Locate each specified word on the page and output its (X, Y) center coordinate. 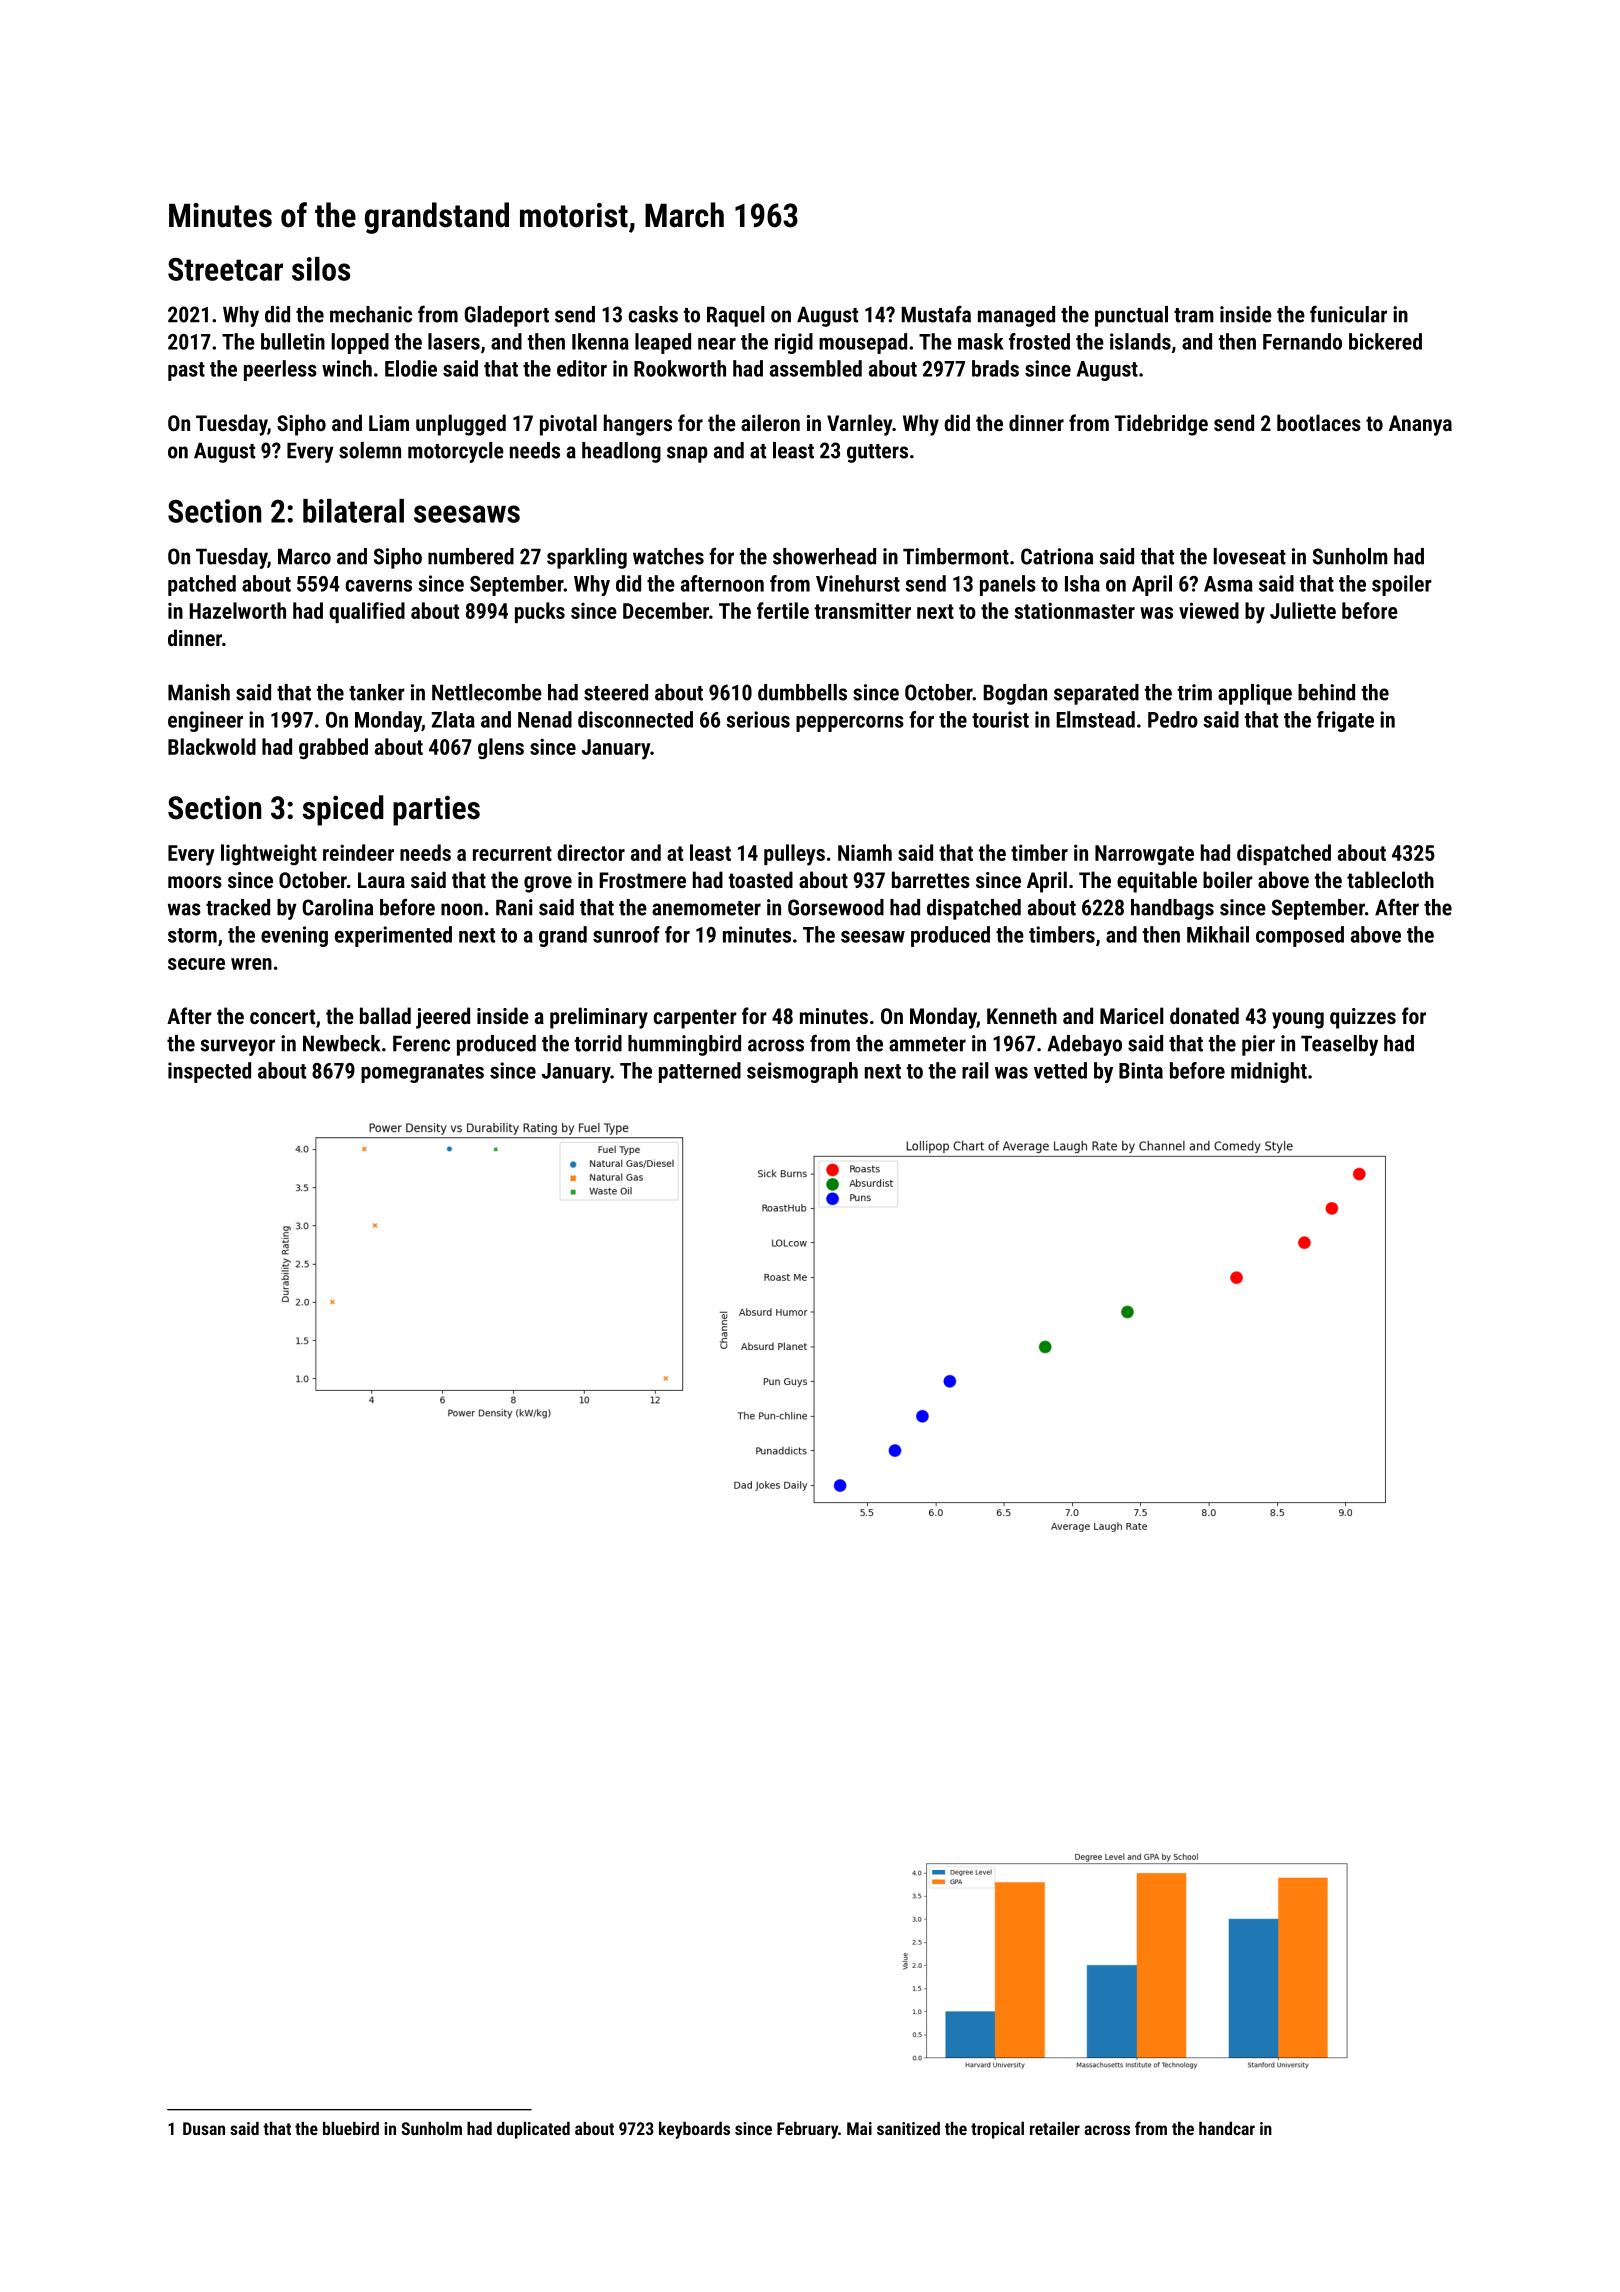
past (186, 371)
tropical (997, 2130)
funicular (1348, 314)
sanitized (908, 2128)
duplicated (533, 2130)
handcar (1227, 2128)
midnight (1269, 1072)
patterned (700, 1072)
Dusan (204, 2128)
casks (653, 314)
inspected (209, 1072)
